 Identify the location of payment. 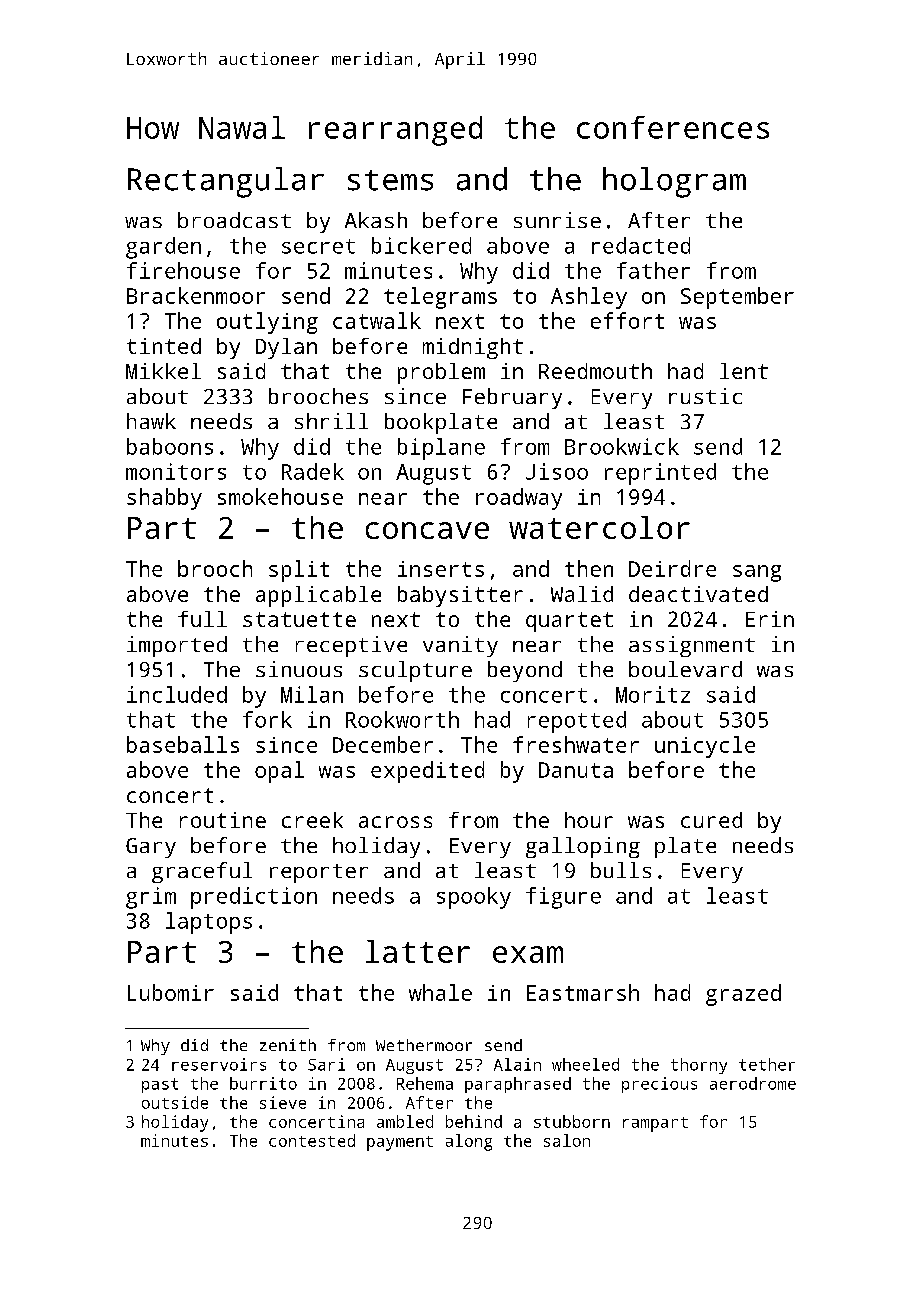
(400, 1143).
